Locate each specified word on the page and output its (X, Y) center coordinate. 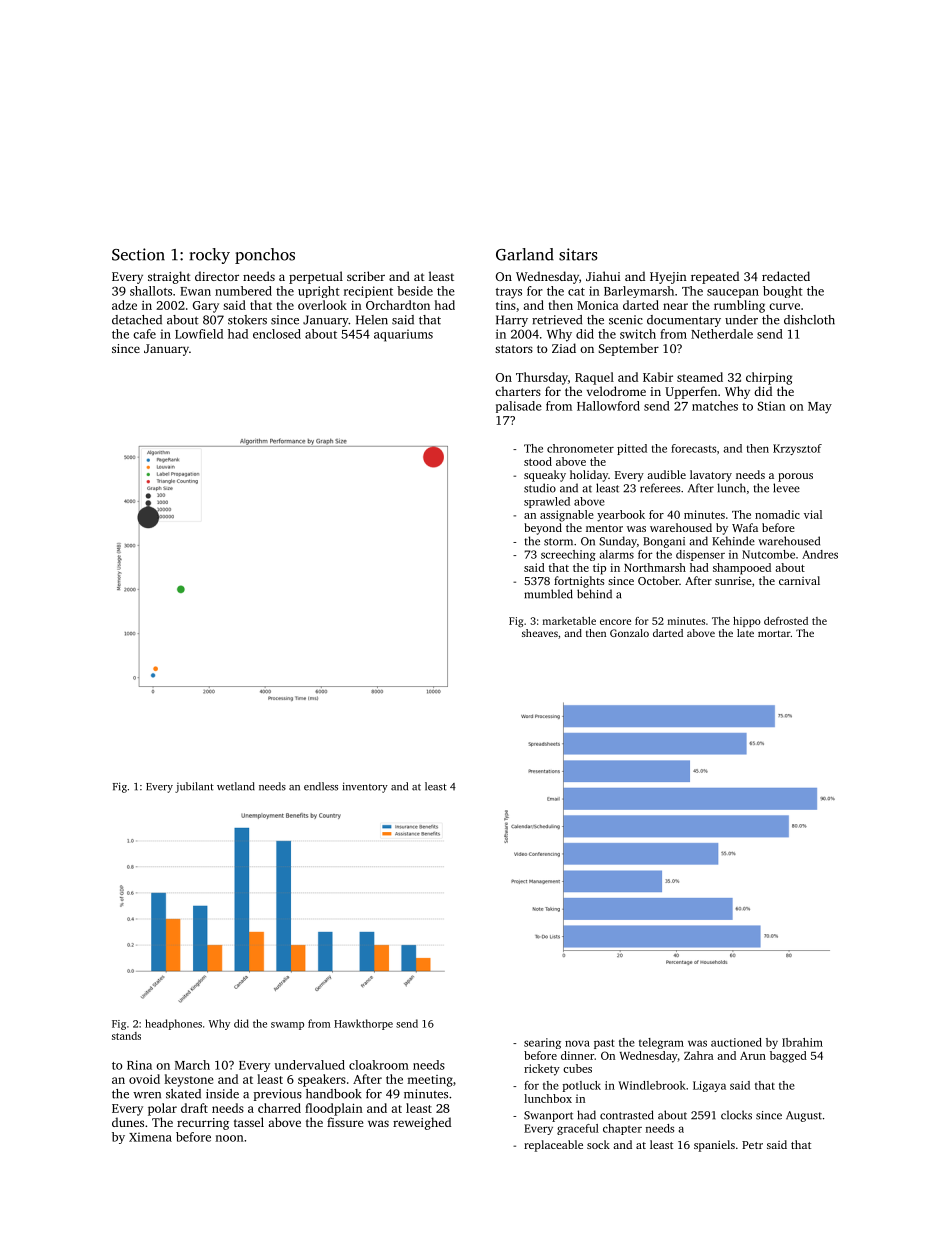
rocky (210, 256)
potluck (582, 1086)
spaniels (714, 1146)
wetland (236, 786)
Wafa (745, 527)
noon (229, 1138)
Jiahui (603, 276)
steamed (700, 377)
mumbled (548, 594)
